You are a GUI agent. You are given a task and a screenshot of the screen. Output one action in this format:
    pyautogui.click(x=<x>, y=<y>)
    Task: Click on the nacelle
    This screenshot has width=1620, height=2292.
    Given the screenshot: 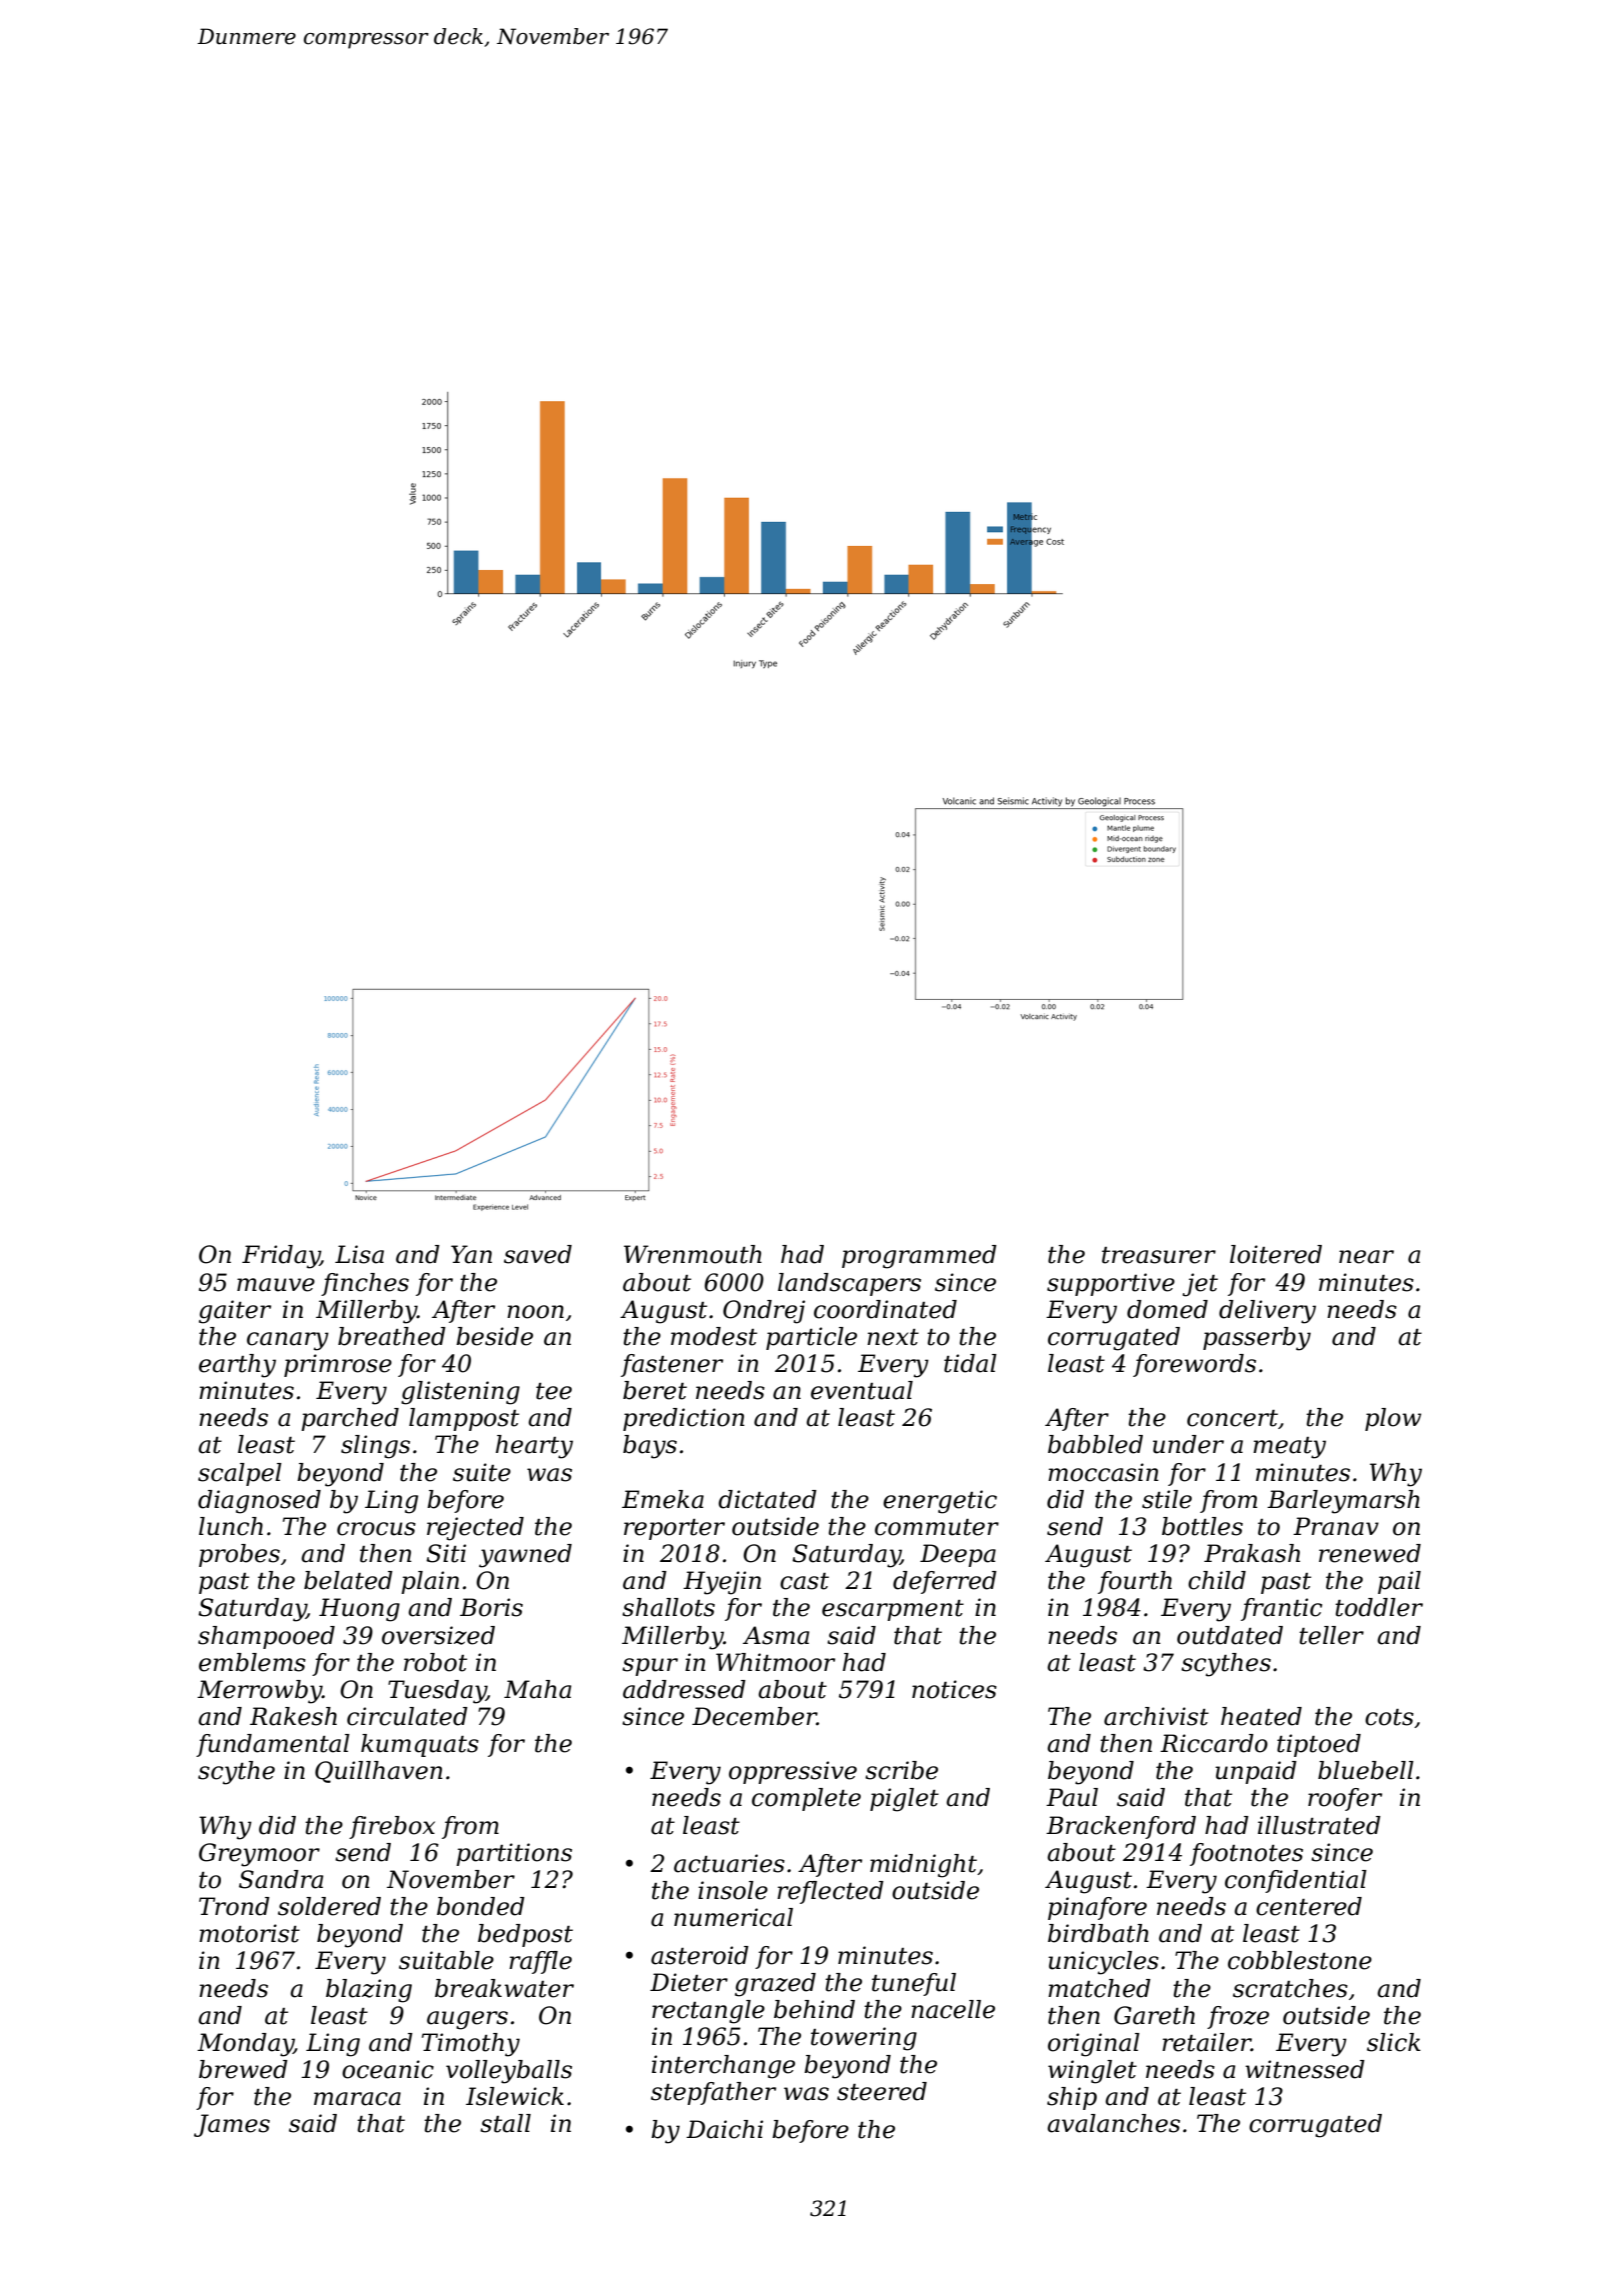 What is the action you would take?
    pyautogui.click(x=953, y=2009)
